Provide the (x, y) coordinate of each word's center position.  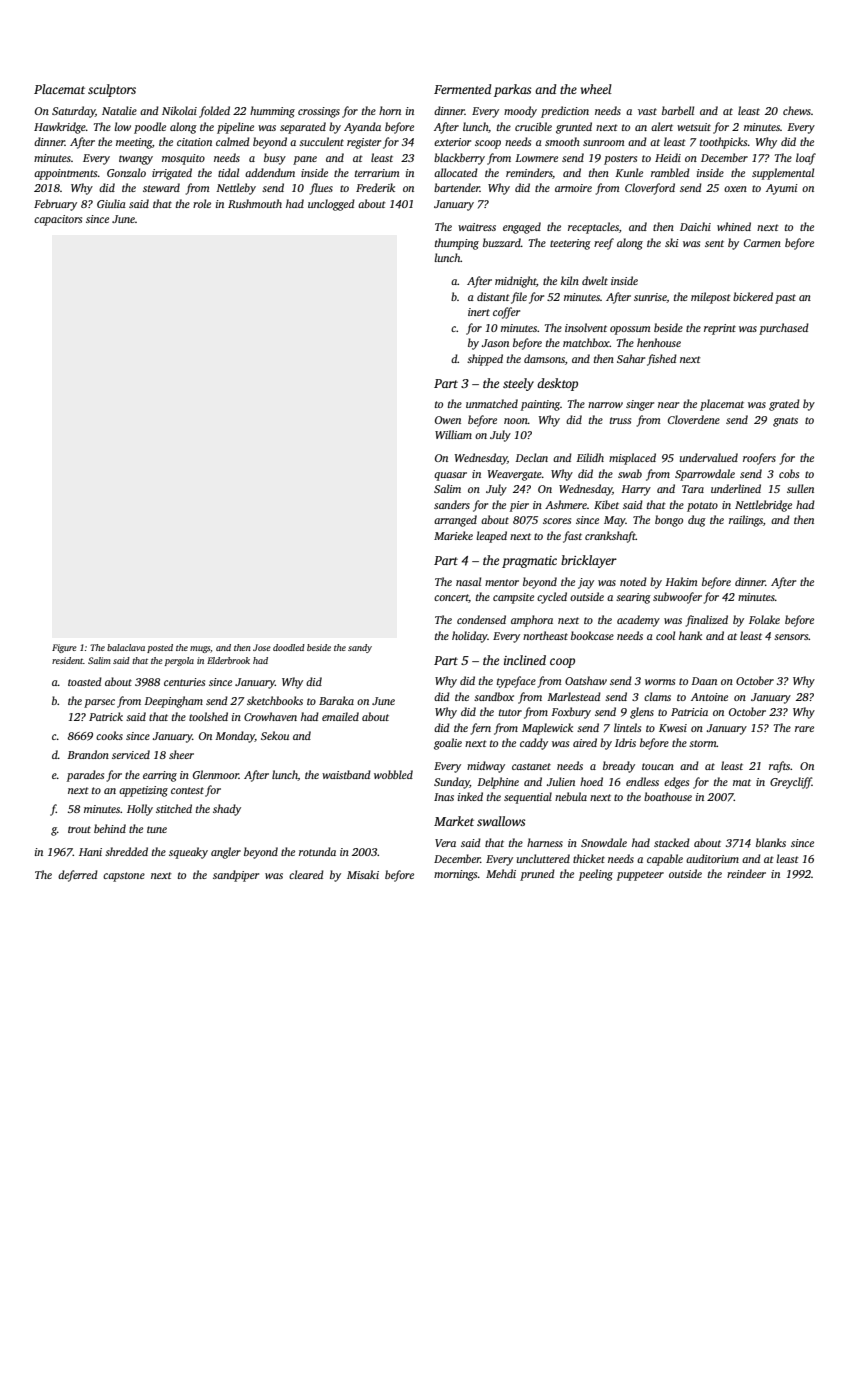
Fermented (462, 89)
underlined (736, 488)
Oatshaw (586, 680)
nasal (468, 581)
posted (160, 648)
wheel (596, 89)
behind (110, 828)
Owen (448, 420)
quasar (450, 476)
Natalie (119, 110)
